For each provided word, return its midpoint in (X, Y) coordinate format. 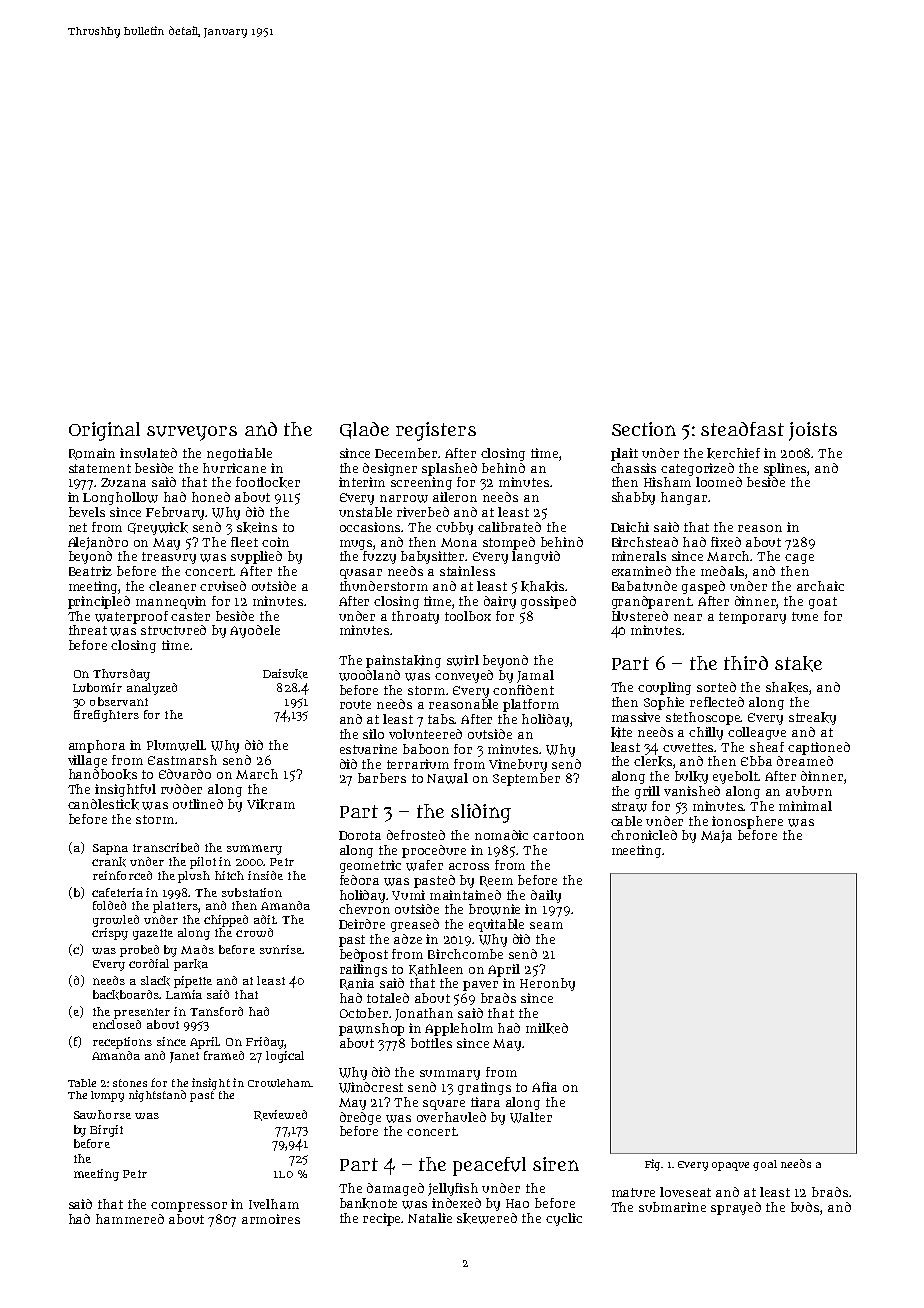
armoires (271, 1219)
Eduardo (185, 774)
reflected (717, 702)
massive (636, 717)
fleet (244, 542)
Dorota (360, 835)
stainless (467, 571)
